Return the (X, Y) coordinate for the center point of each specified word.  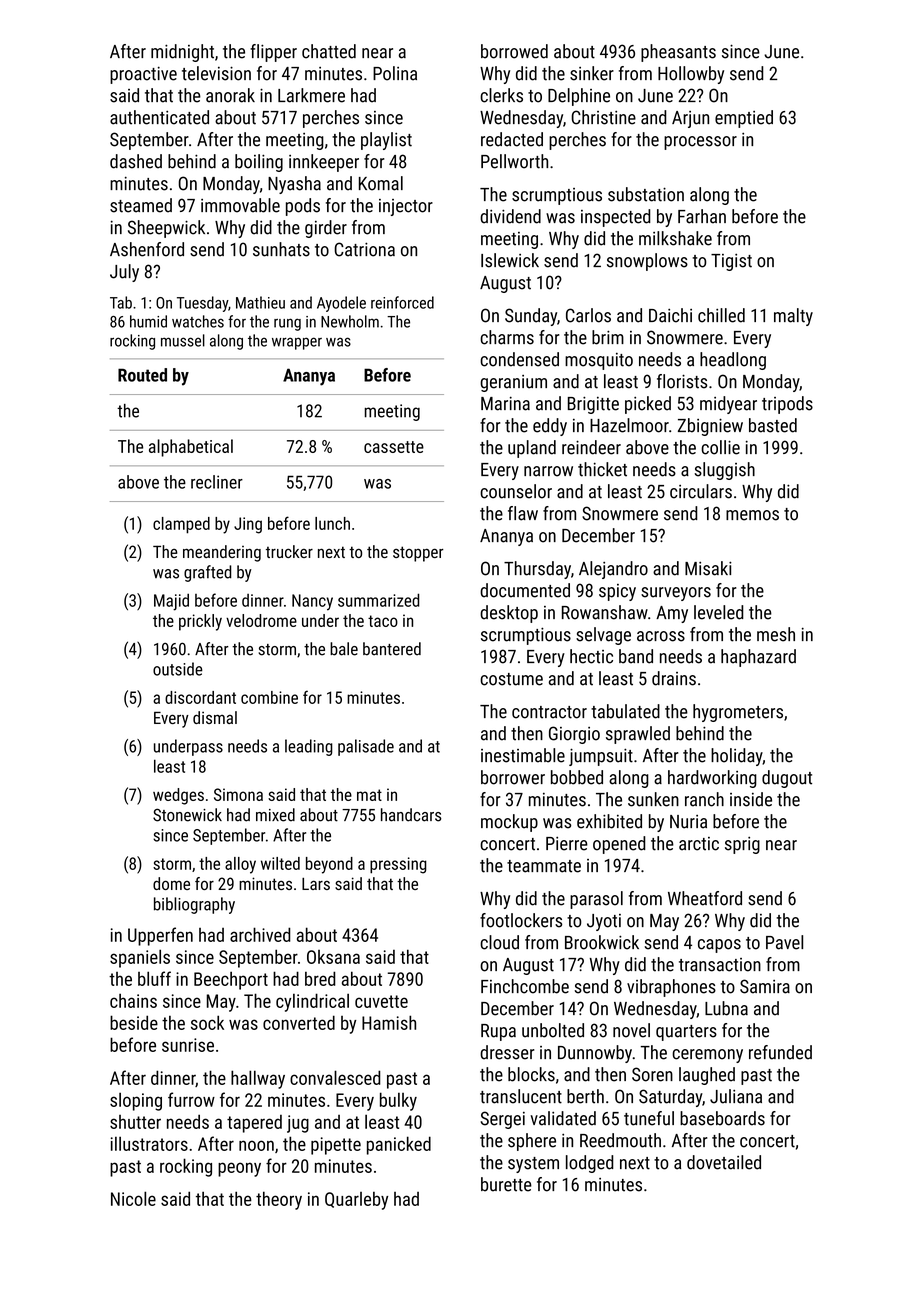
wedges (178, 796)
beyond (329, 865)
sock (207, 1022)
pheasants (678, 53)
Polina (395, 73)
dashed (136, 161)
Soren (652, 1074)
